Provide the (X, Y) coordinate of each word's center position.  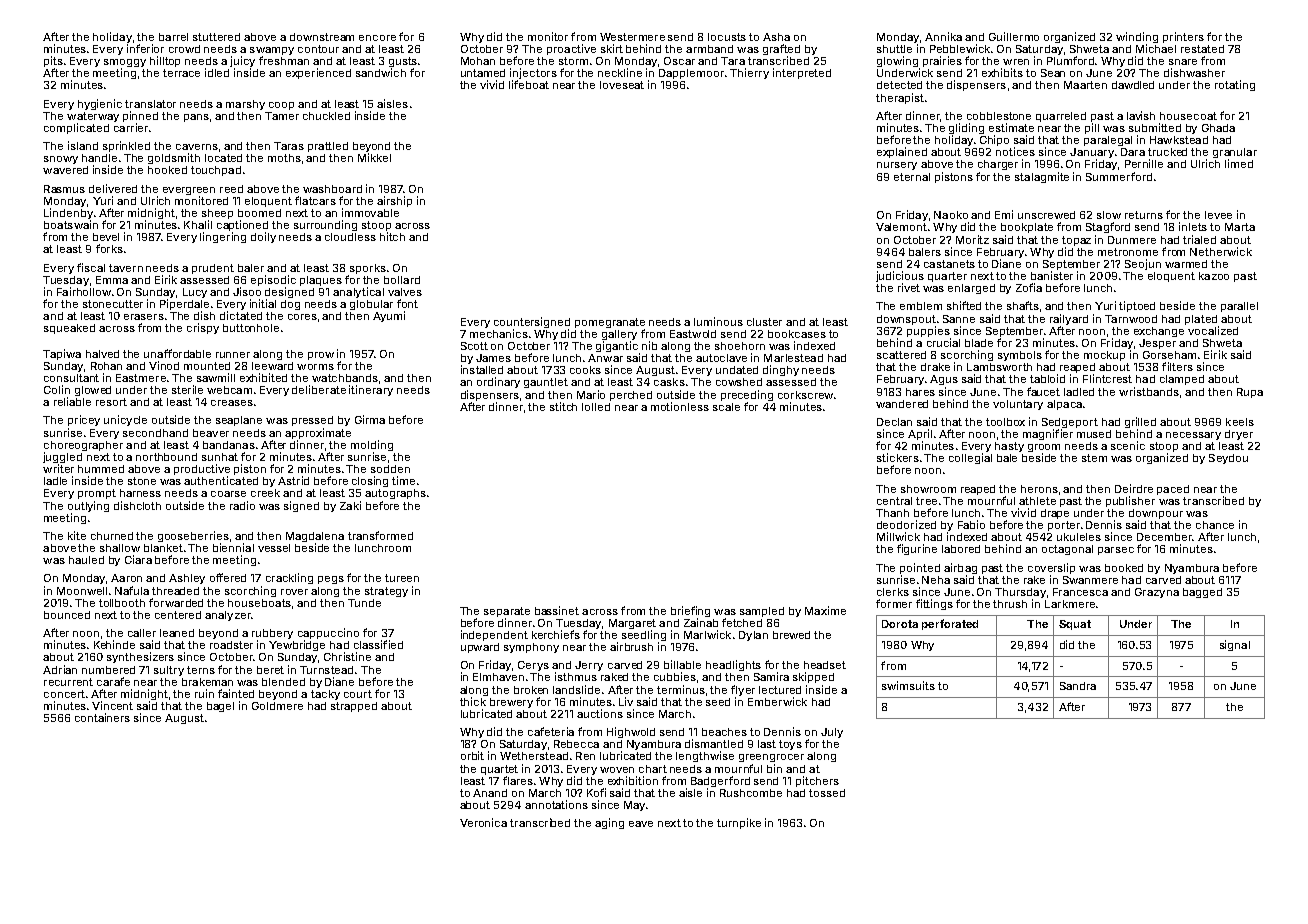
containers (102, 717)
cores (302, 317)
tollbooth (122, 603)
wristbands (1149, 391)
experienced (318, 73)
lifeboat (529, 84)
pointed (920, 568)
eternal (912, 177)
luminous (718, 321)
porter (1064, 526)
